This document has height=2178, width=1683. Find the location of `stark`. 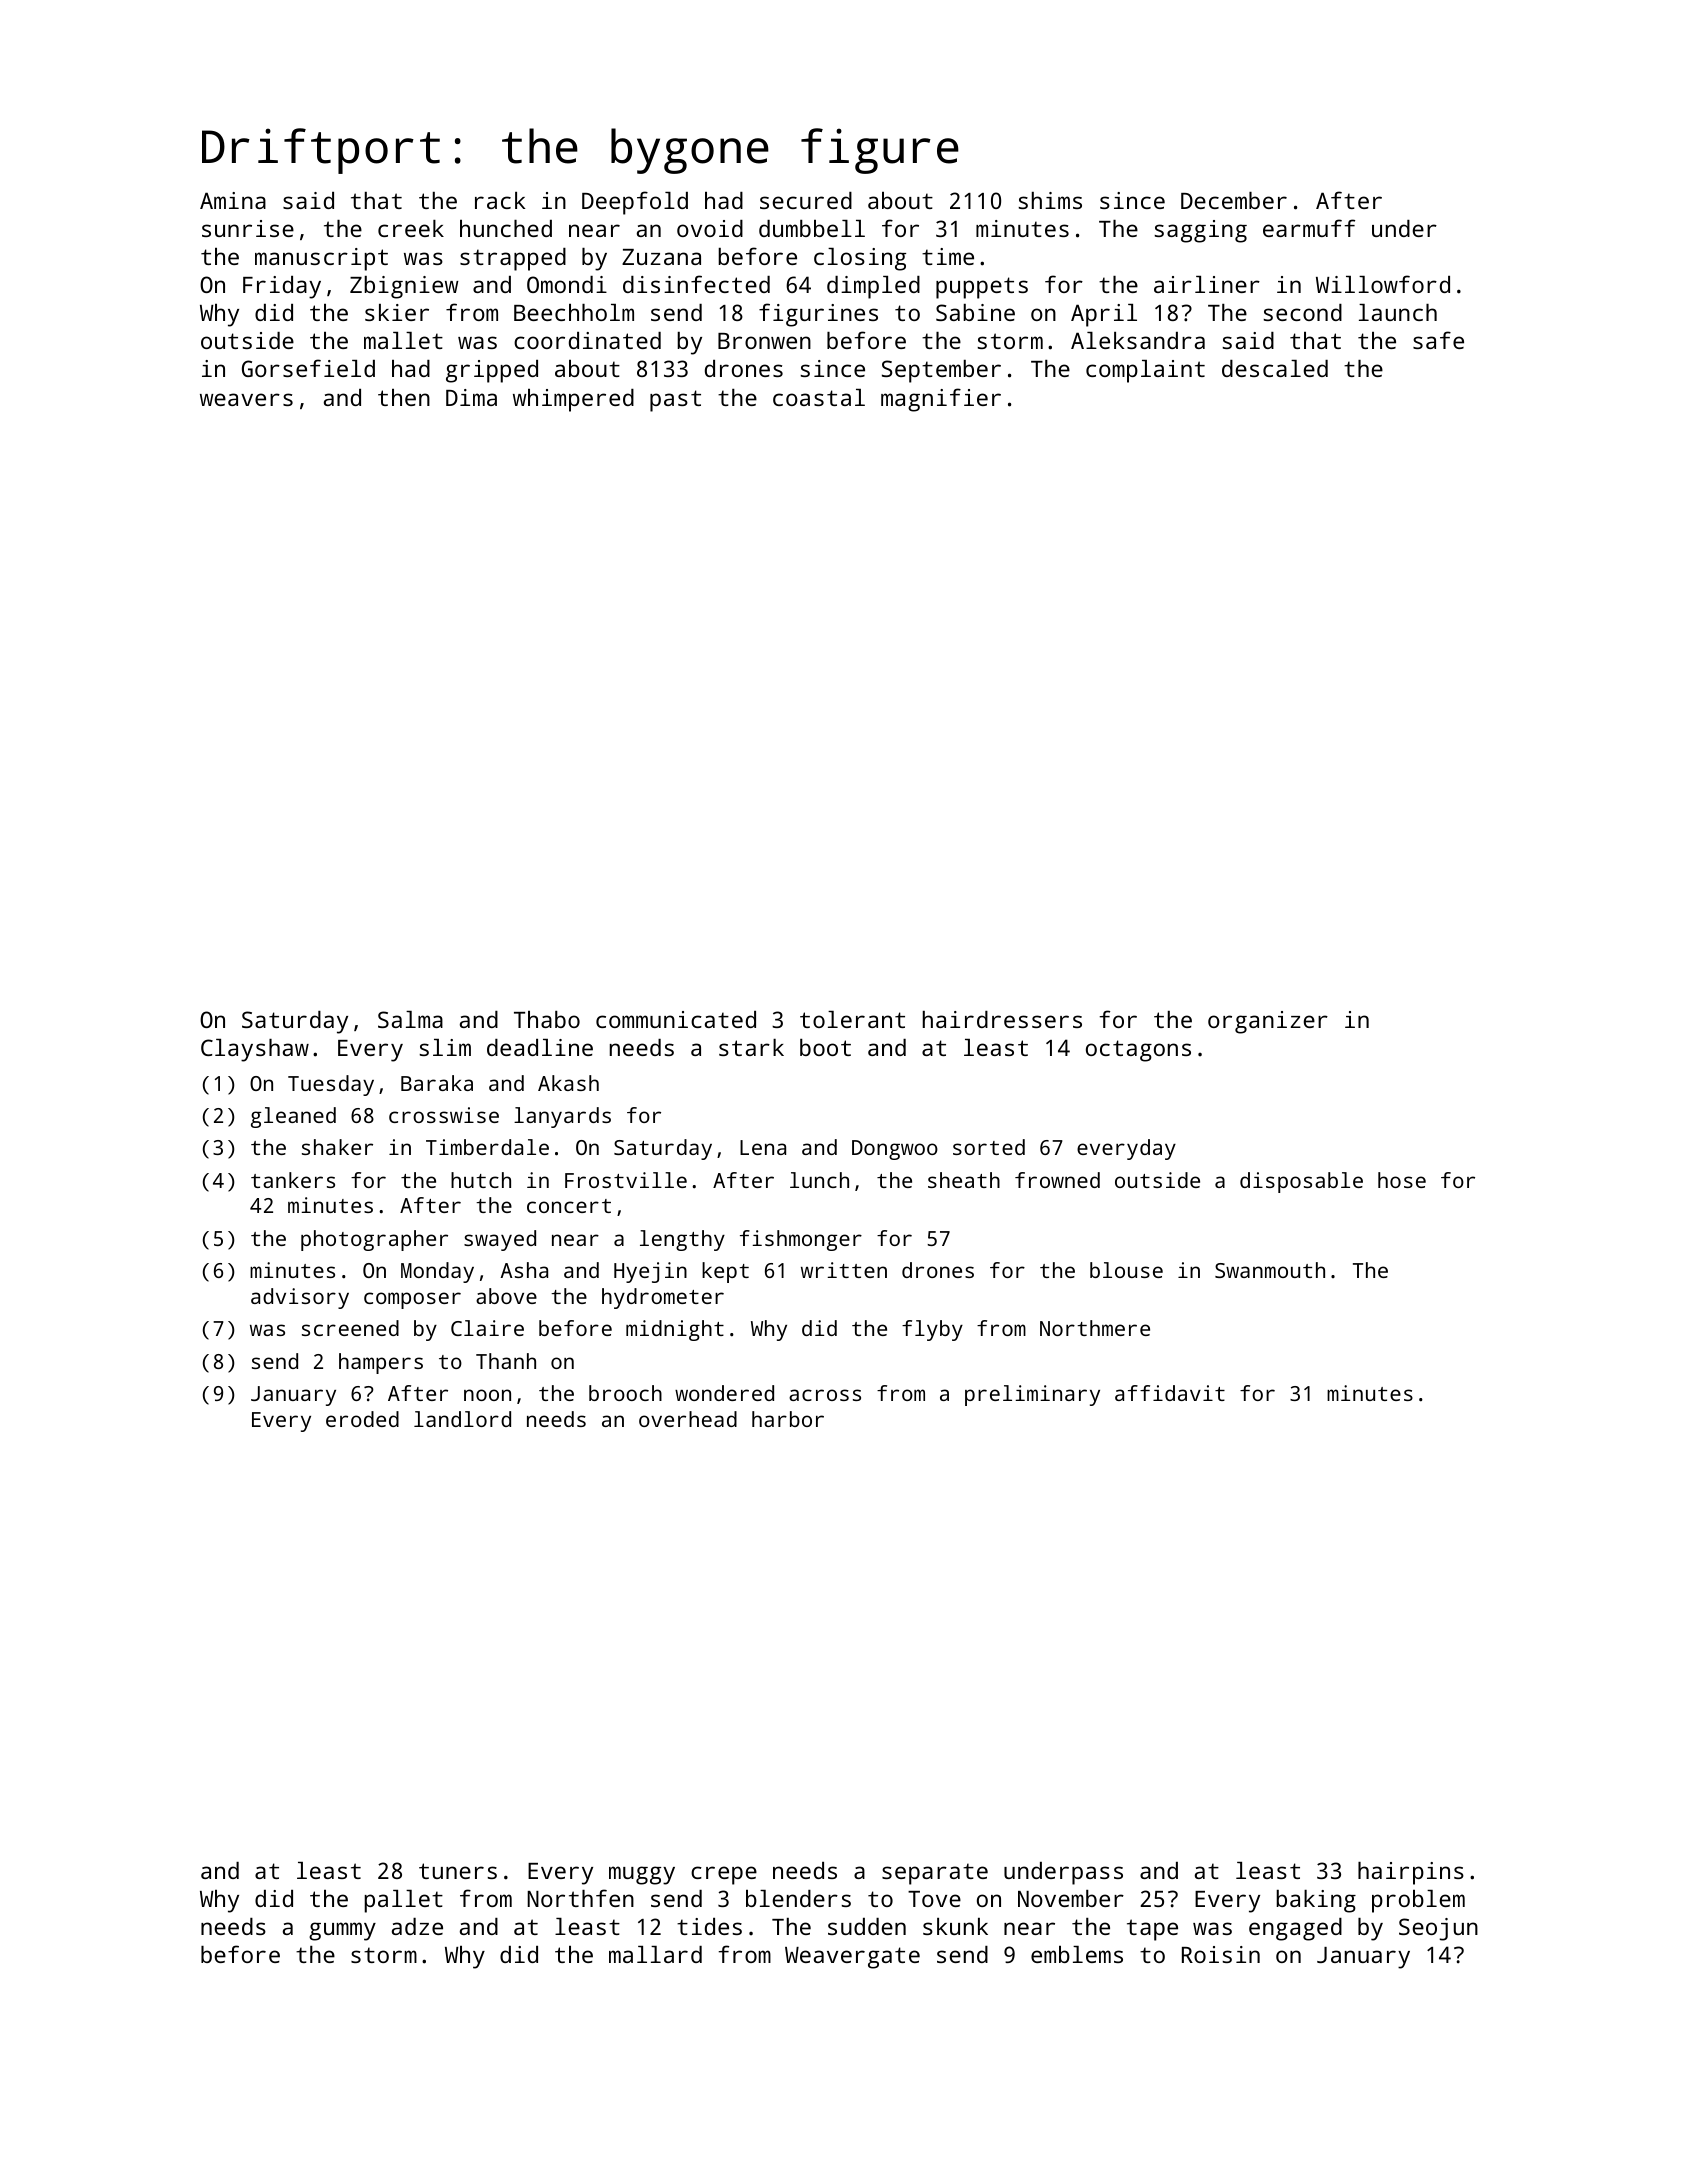

stark is located at coordinates (751, 1047).
